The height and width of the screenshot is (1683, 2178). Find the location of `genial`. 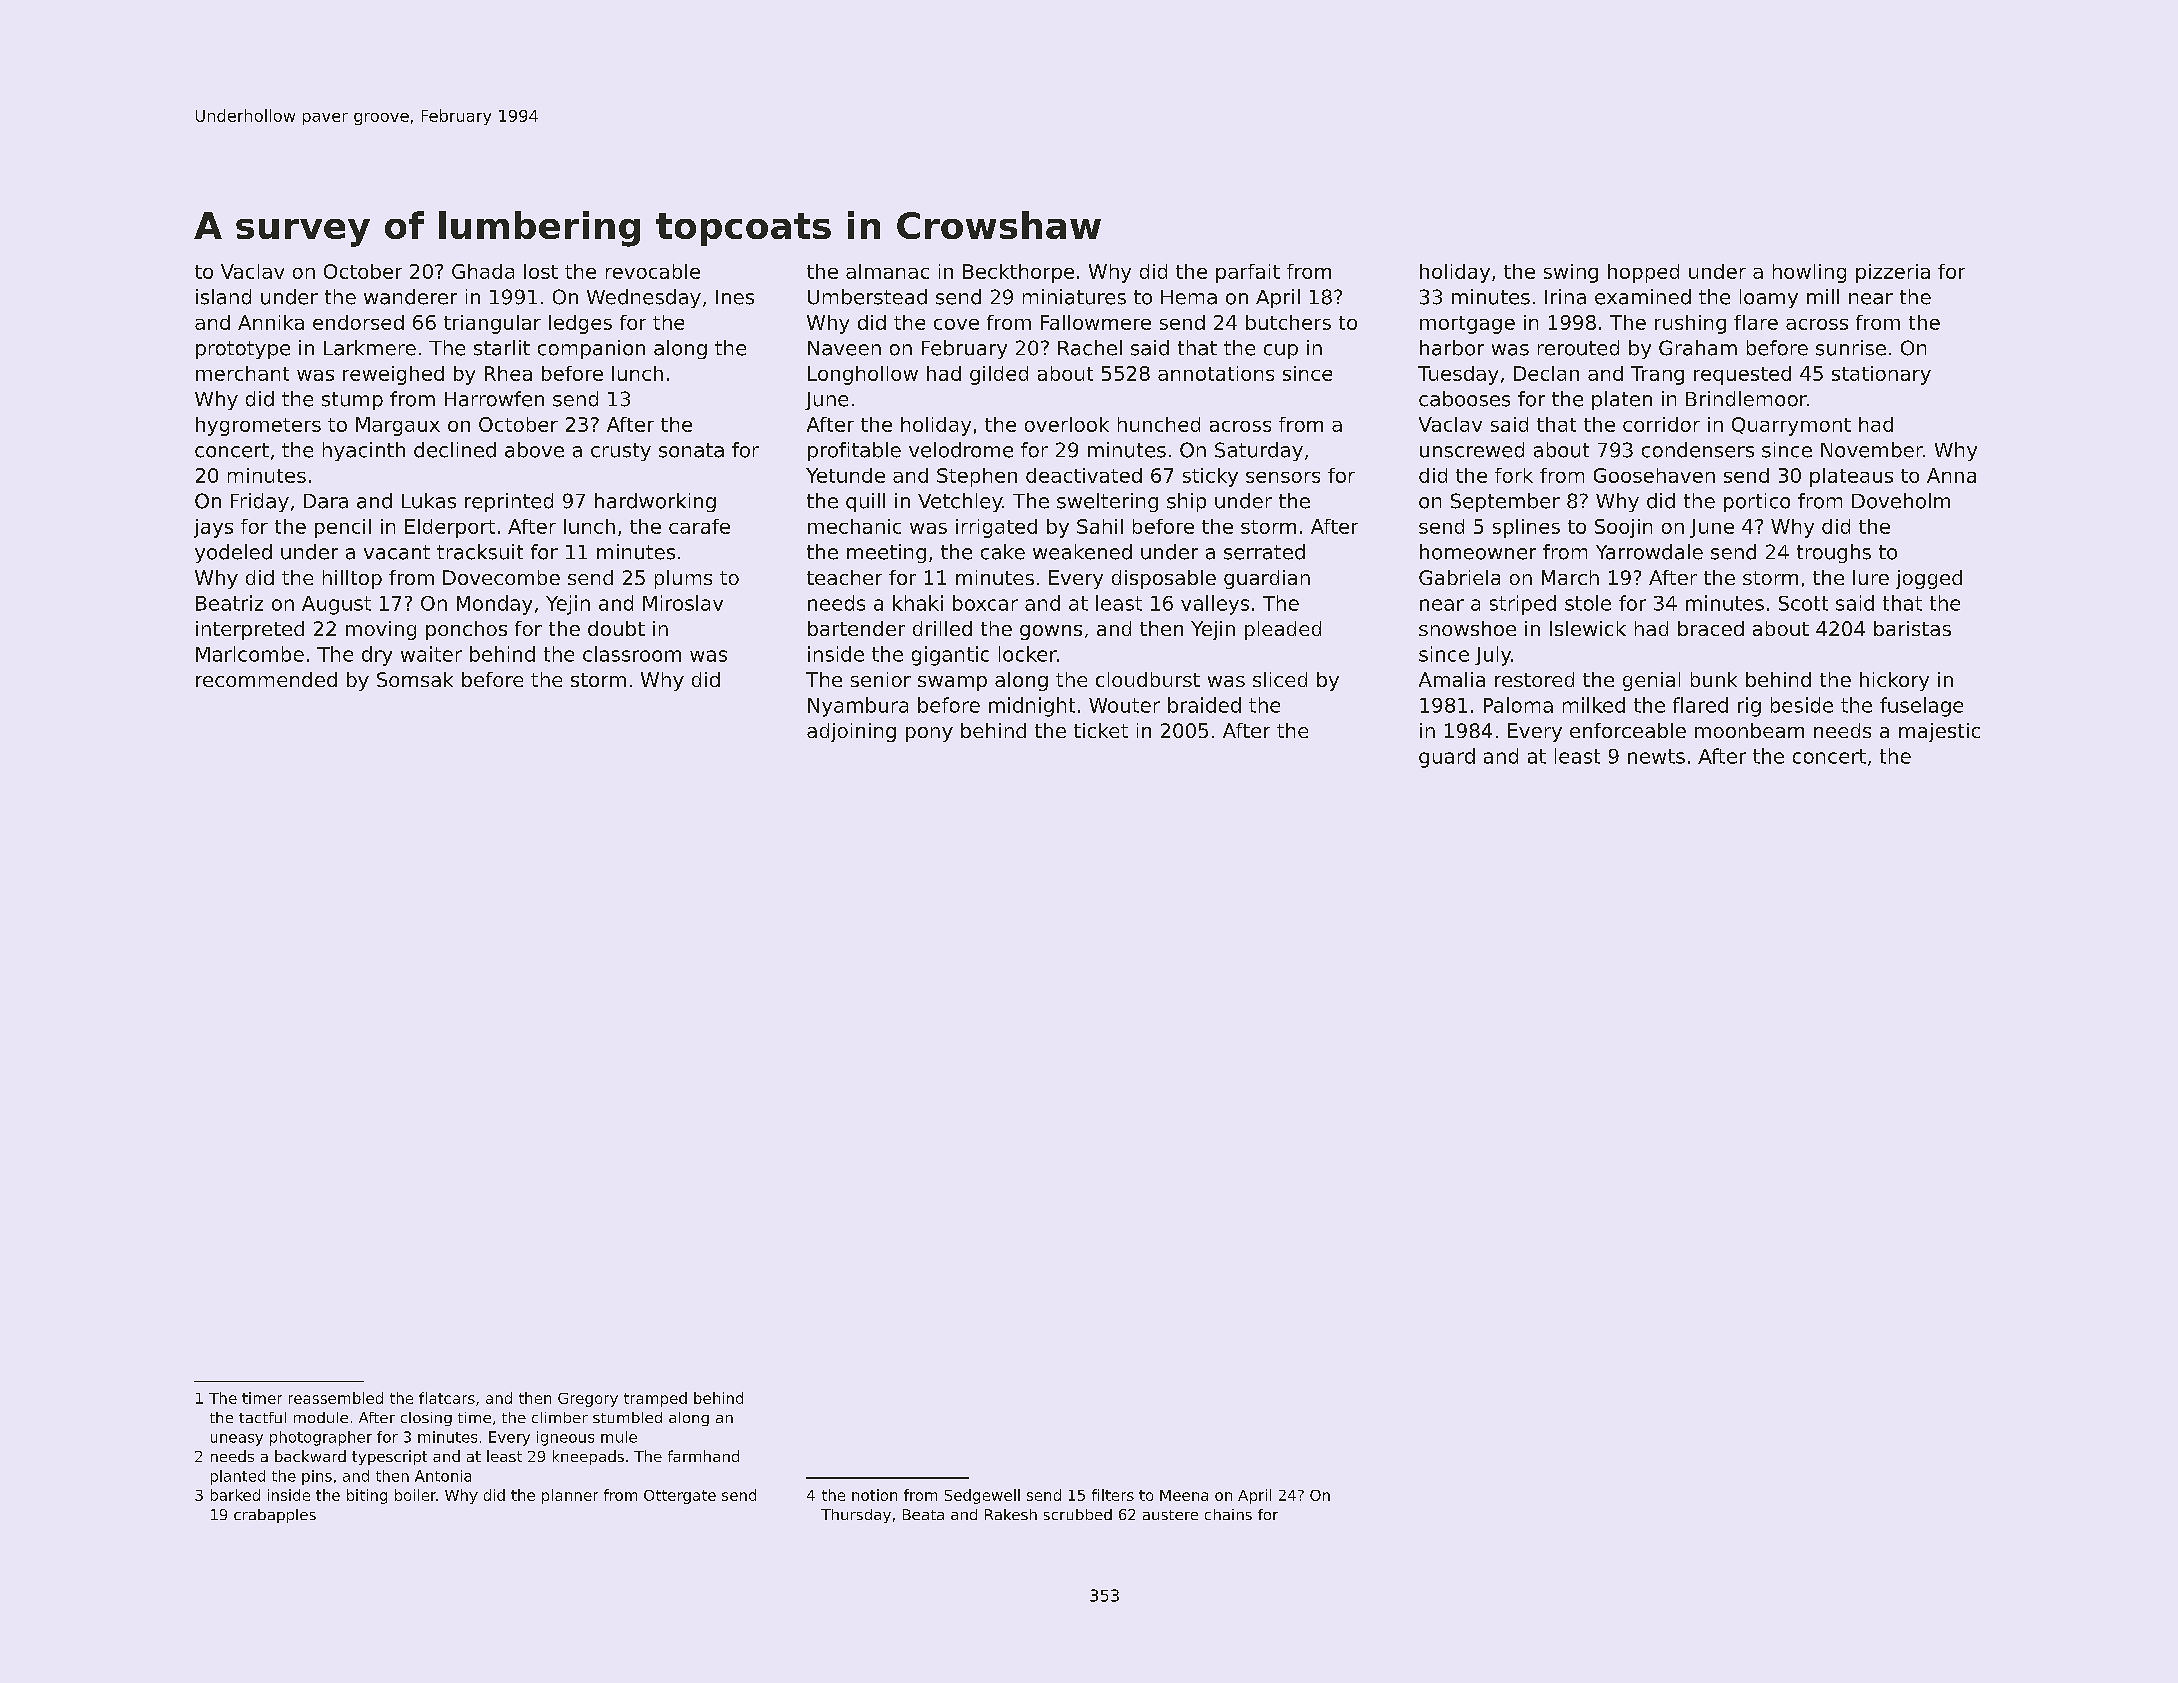

genial is located at coordinates (1651, 681).
